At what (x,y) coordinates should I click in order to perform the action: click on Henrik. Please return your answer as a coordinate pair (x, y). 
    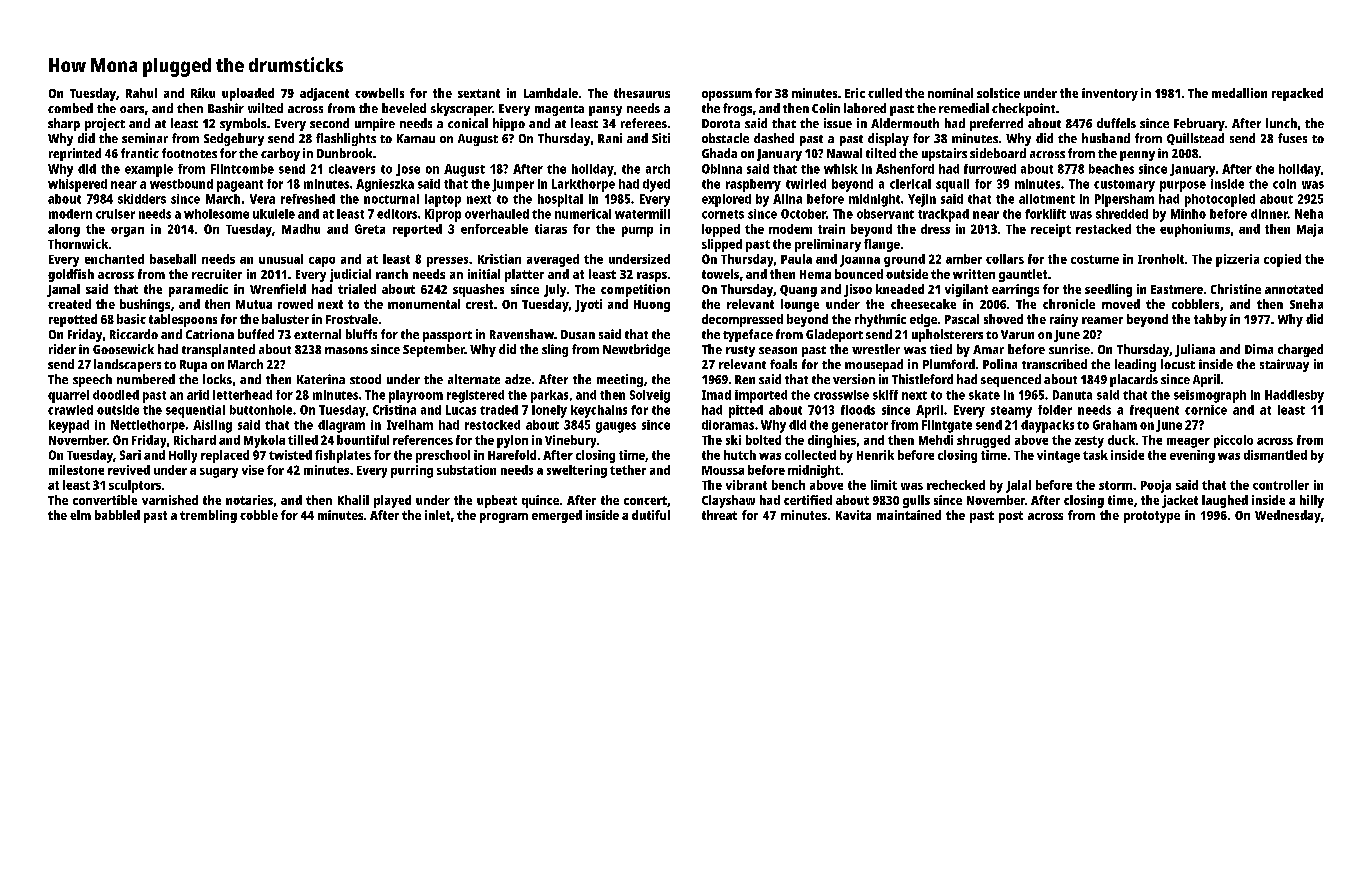
    Looking at the image, I should click on (875, 455).
